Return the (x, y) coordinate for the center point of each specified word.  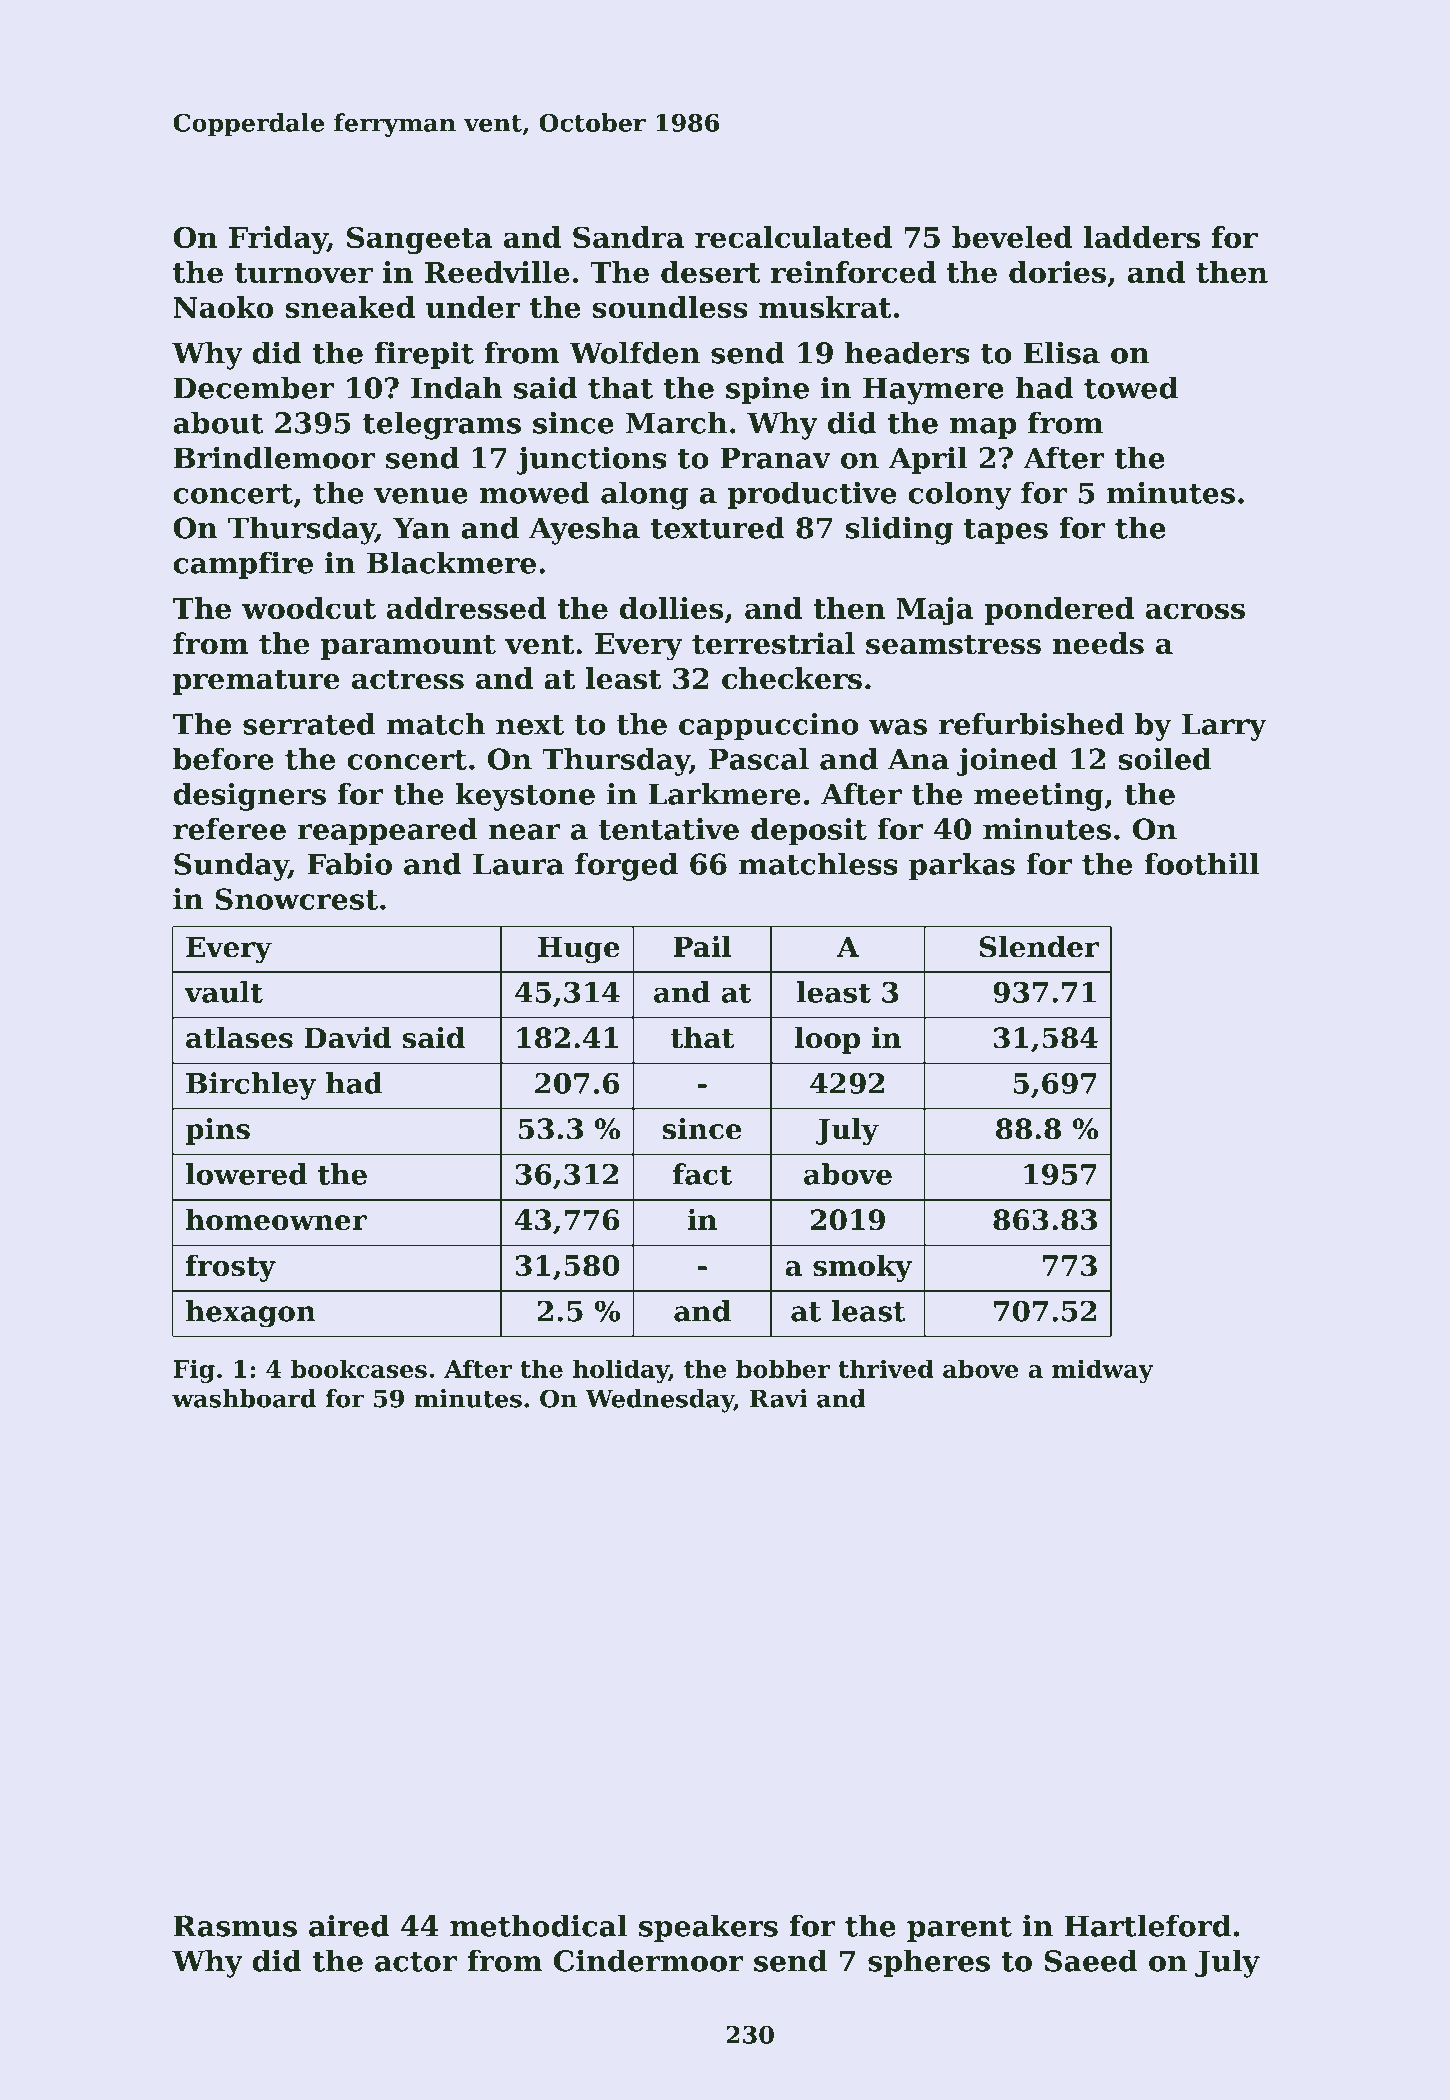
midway (1102, 1371)
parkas (962, 867)
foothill (1202, 864)
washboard (244, 1398)
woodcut (309, 608)
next (530, 725)
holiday (620, 1371)
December (254, 387)
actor (416, 1962)
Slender (1039, 947)
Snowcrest (296, 899)
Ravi (779, 1398)
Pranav (775, 458)
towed (1131, 387)
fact (702, 1174)
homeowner (276, 1220)
